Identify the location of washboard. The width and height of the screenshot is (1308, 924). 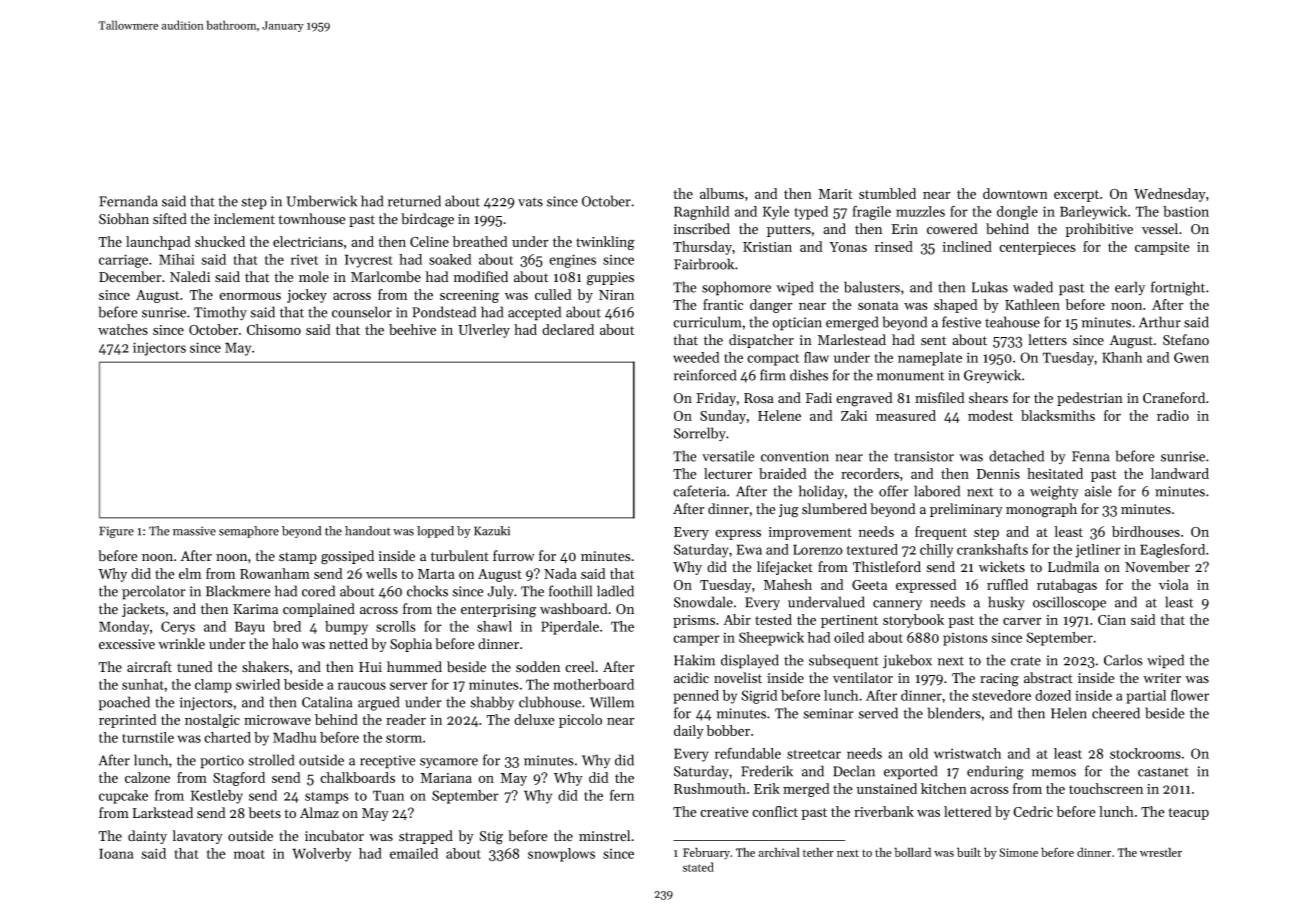
(574, 609).
